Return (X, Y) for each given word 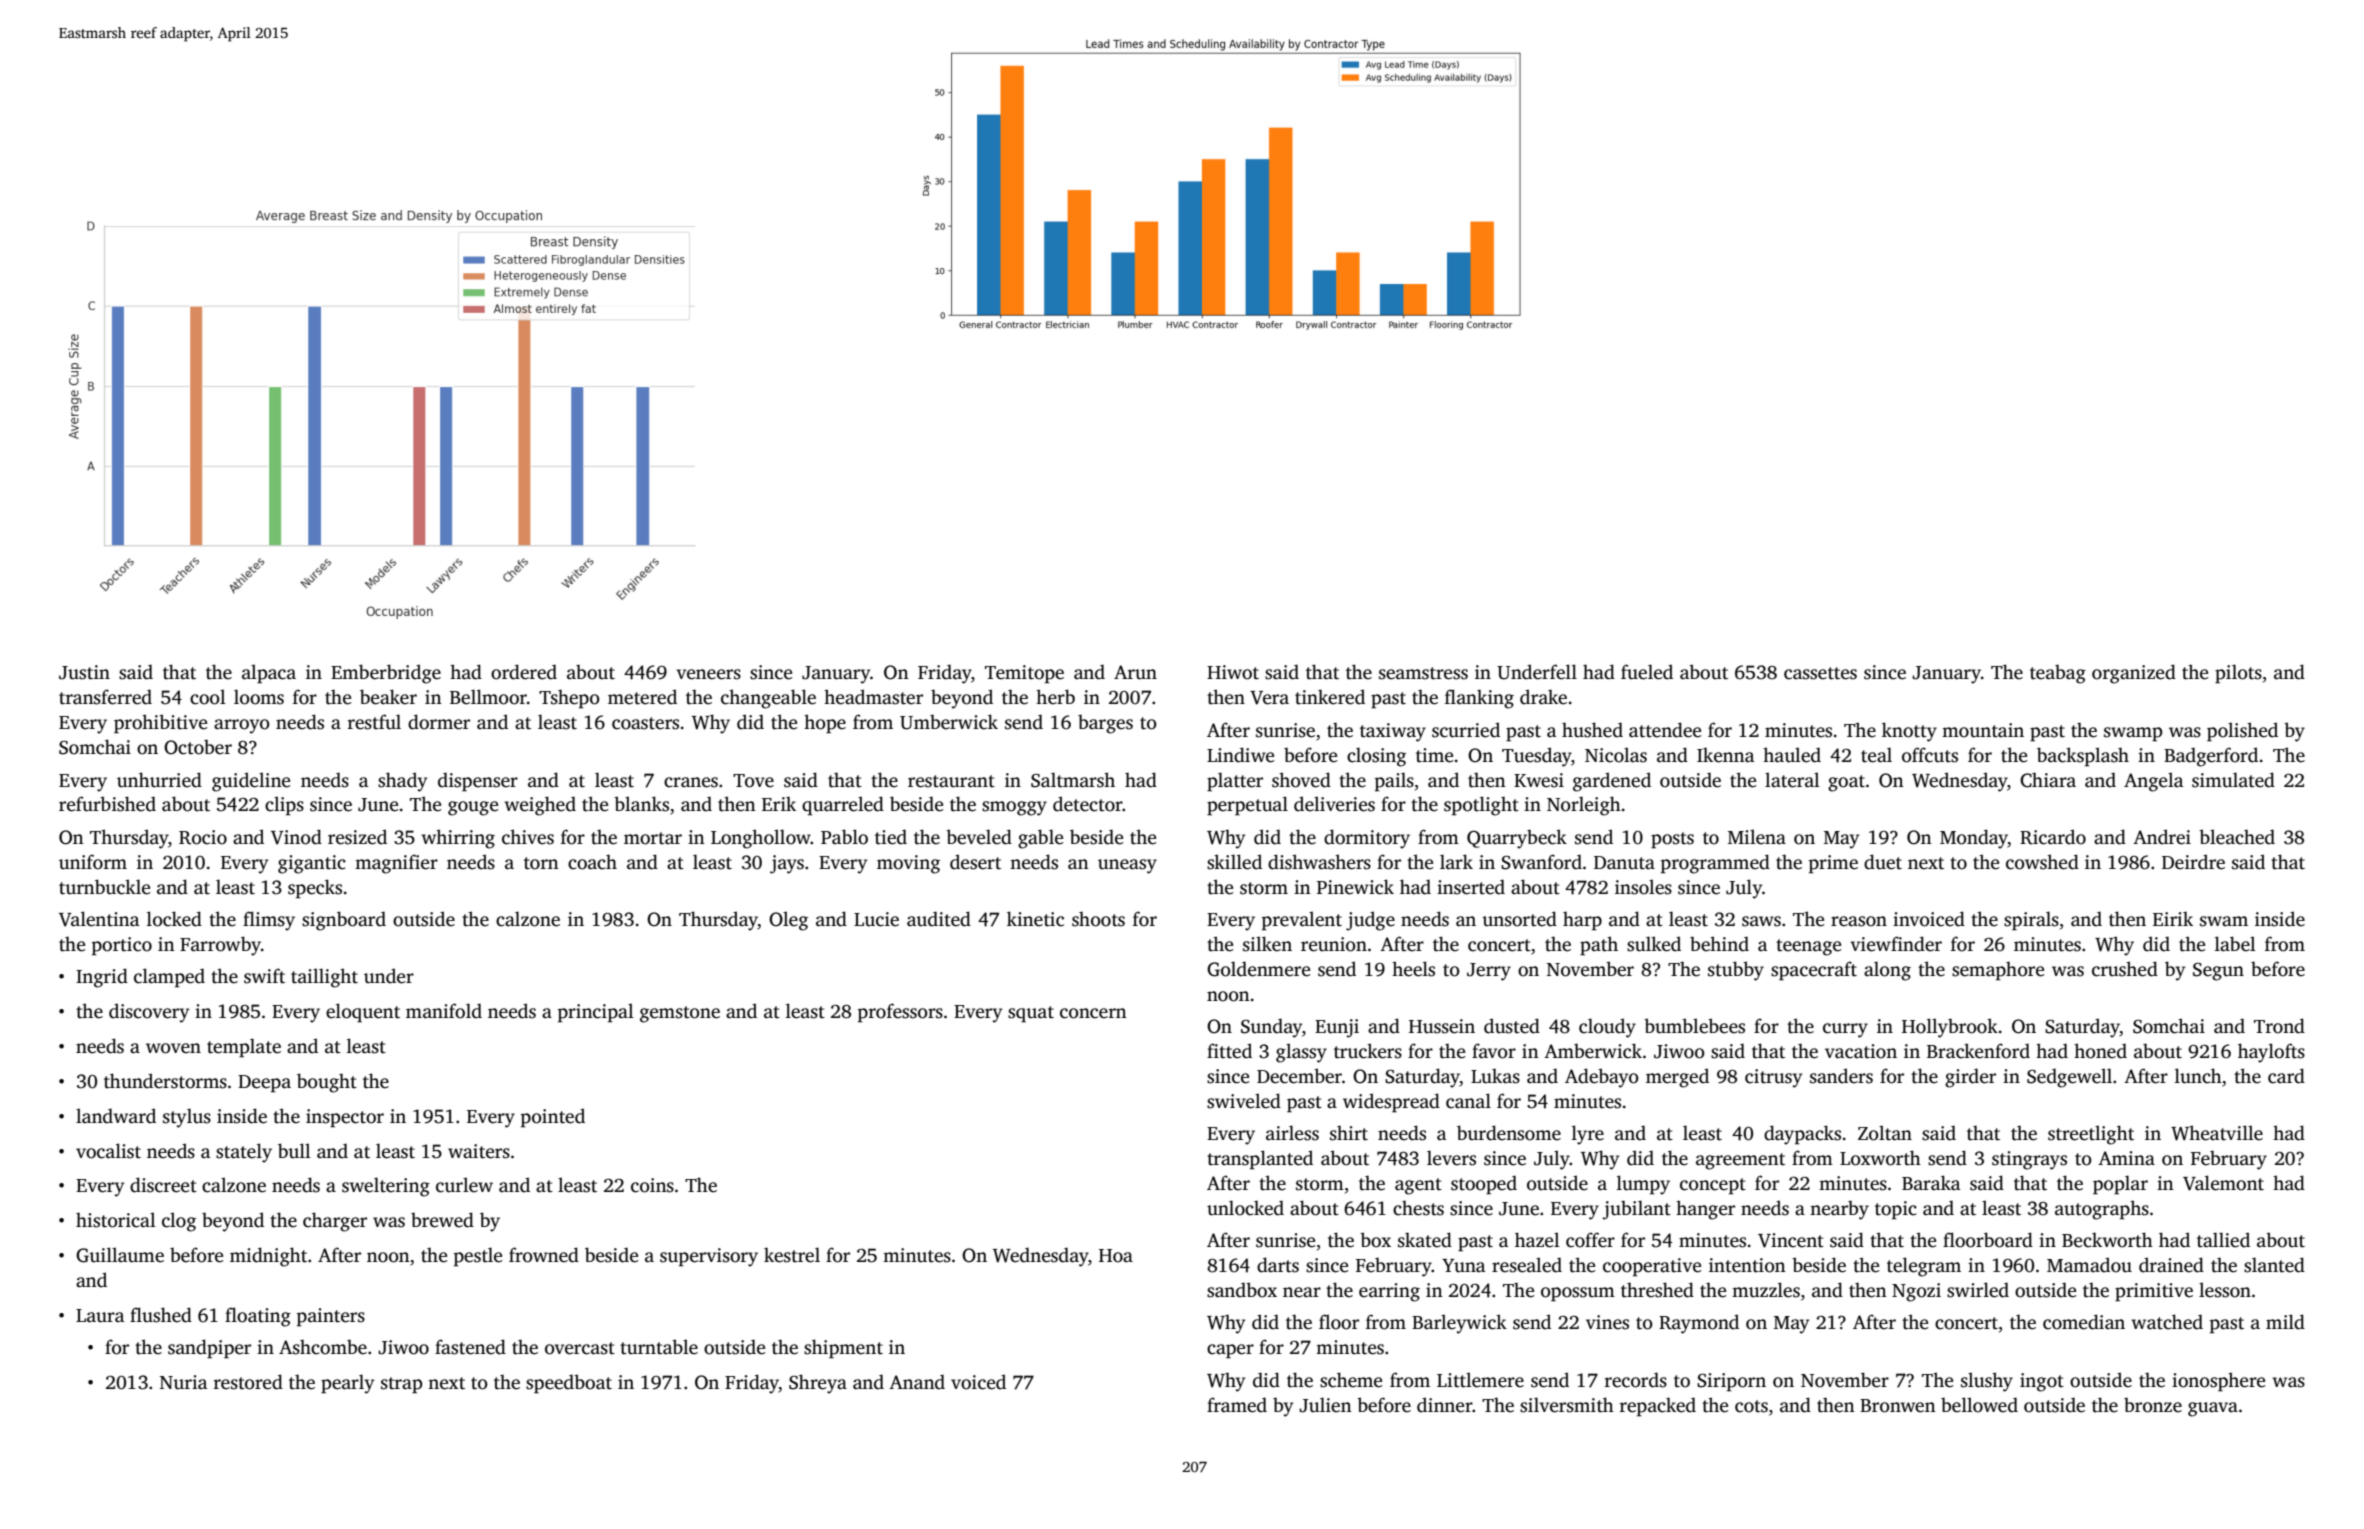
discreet (163, 1185)
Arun (1135, 672)
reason (1859, 921)
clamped (169, 978)
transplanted (1260, 1160)
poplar (2120, 1185)
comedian (2084, 1322)
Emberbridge (386, 674)
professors (900, 1013)
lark (1456, 862)
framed (1237, 1405)
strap (401, 1385)
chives (528, 837)
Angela (2153, 782)
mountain (1983, 730)
